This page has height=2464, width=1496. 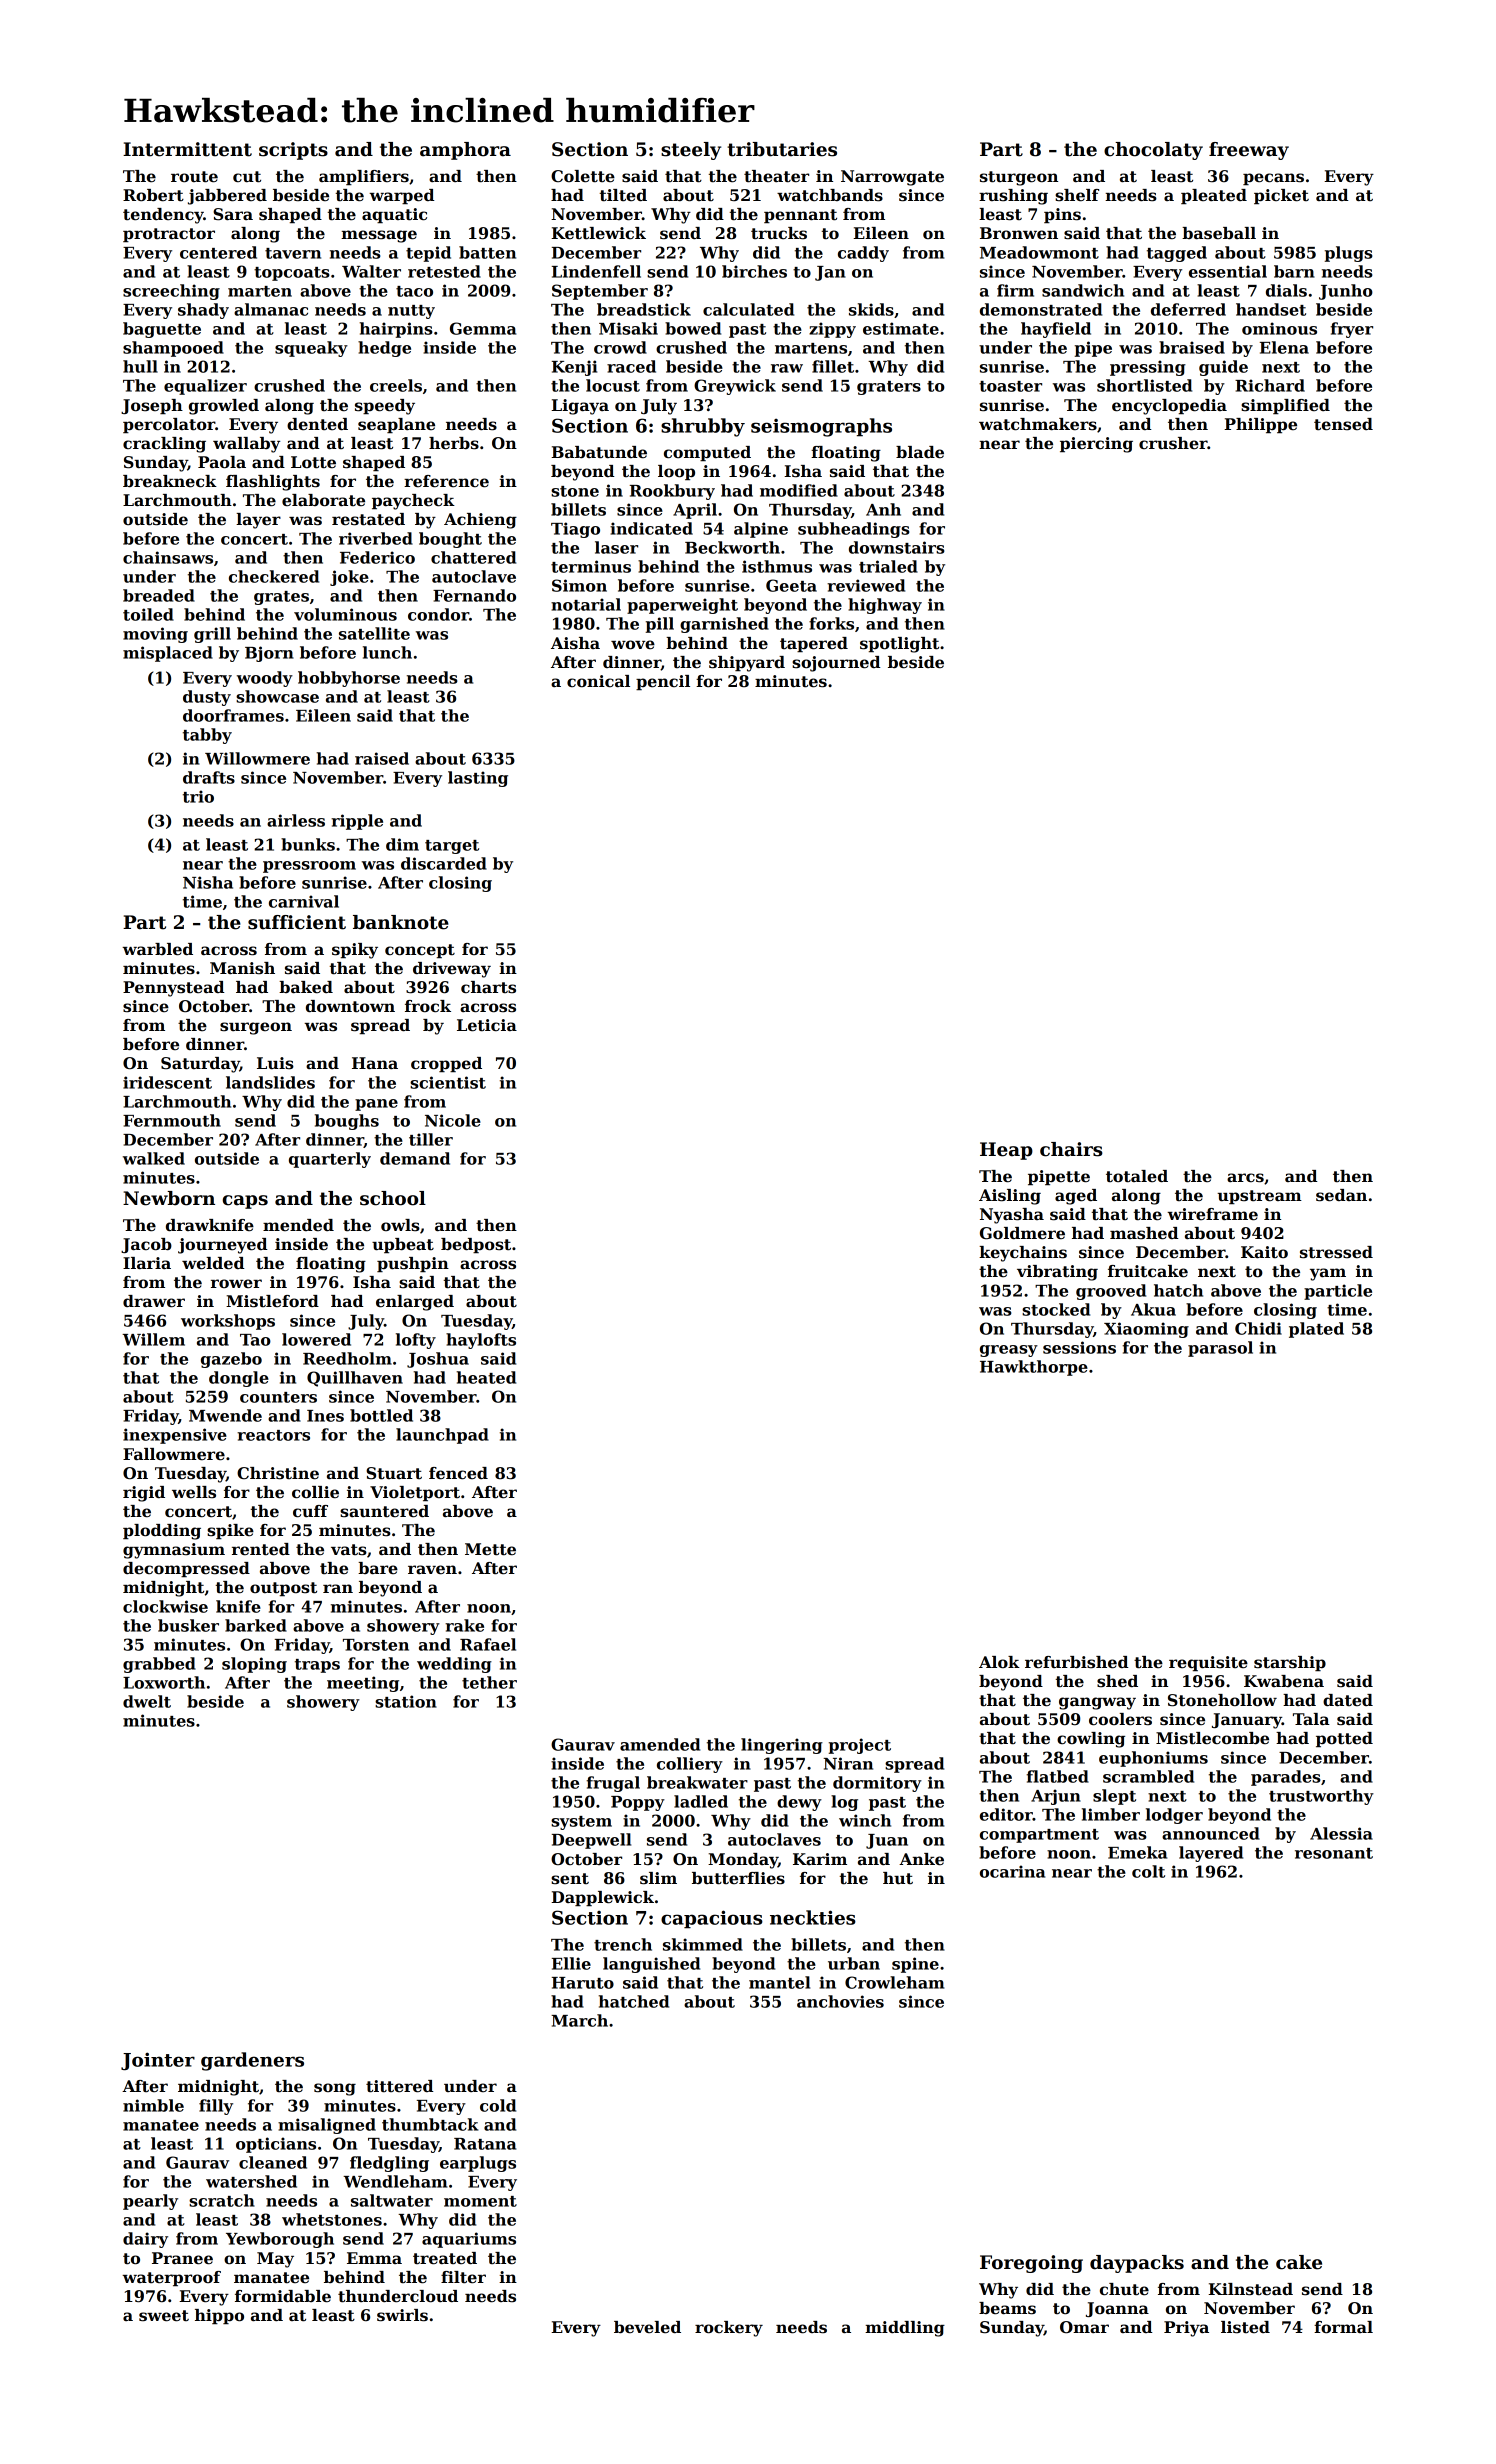 I want to click on frugal, so click(x=613, y=1784).
